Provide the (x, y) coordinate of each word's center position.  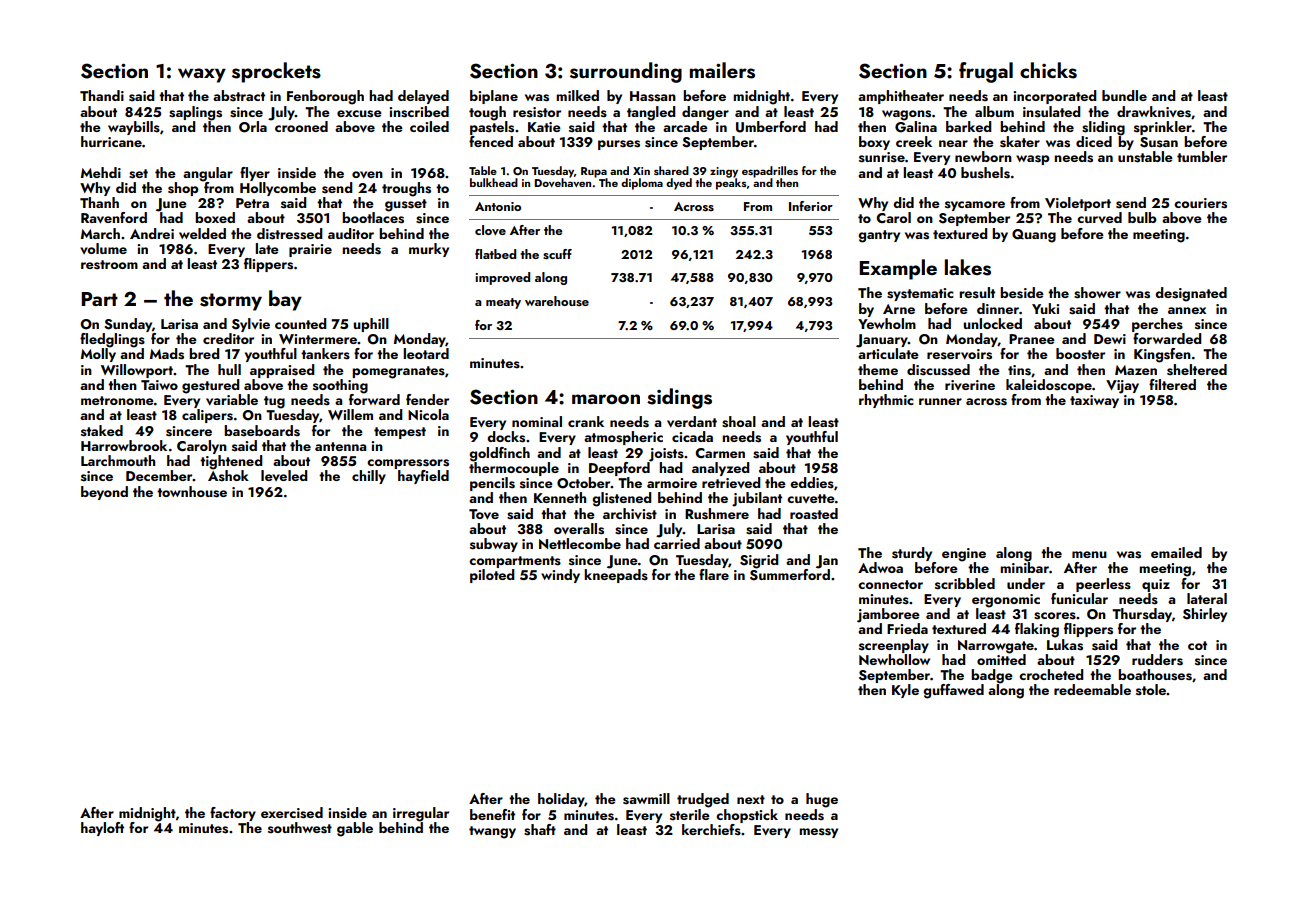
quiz (1156, 585)
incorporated (1054, 97)
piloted (492, 576)
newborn (983, 156)
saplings (195, 113)
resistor (537, 112)
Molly (98, 355)
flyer (255, 174)
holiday (561, 800)
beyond (104, 493)
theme (878, 369)
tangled (651, 113)
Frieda (907, 628)
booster (1080, 354)
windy (560, 576)
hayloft (102, 829)
